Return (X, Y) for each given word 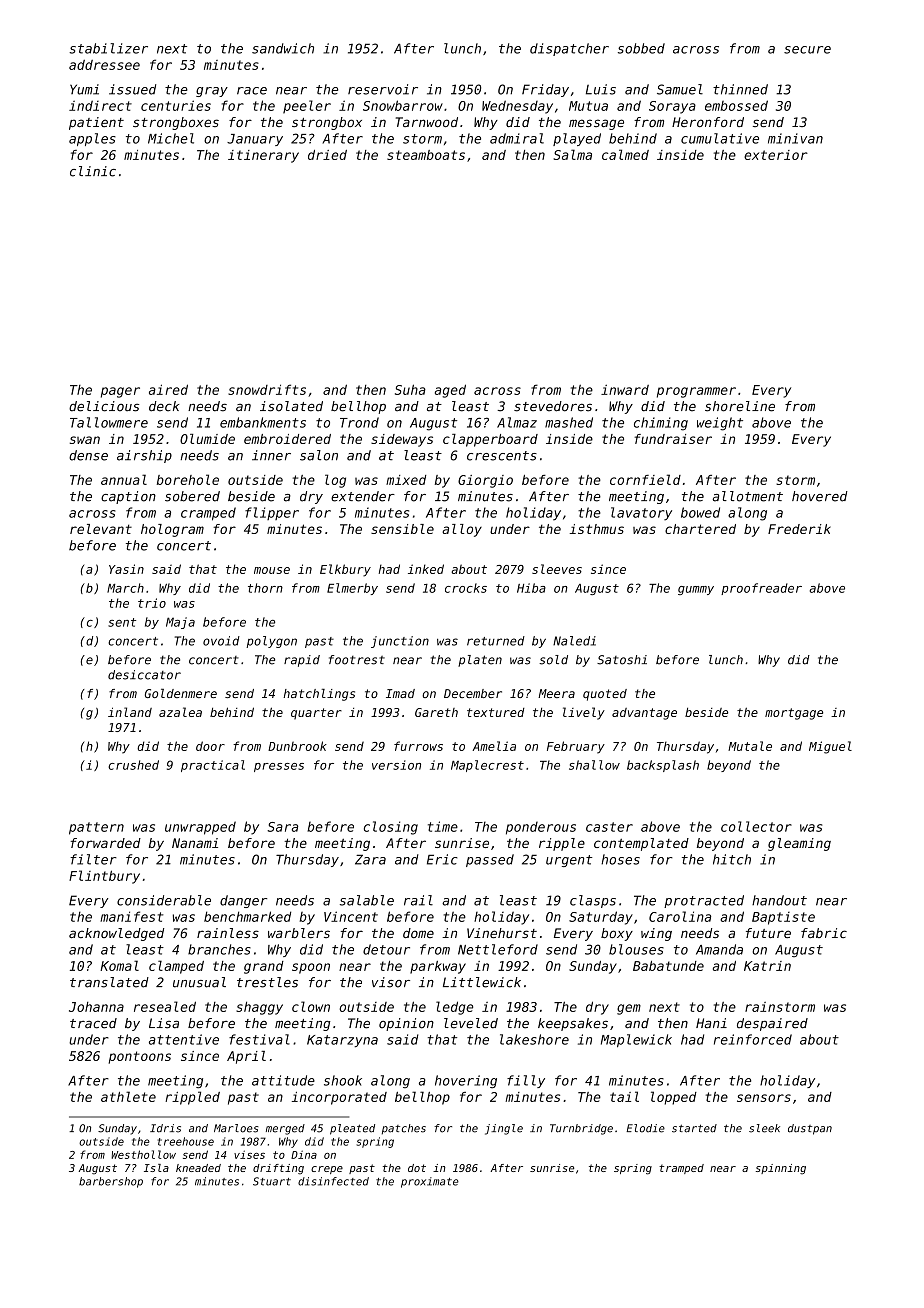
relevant (101, 529)
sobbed (641, 48)
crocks (466, 588)
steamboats (426, 155)
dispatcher (569, 49)
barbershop (111, 1182)
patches (404, 1129)
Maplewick (636, 1040)
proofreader (761, 589)
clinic (93, 171)
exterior (776, 155)
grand (264, 967)
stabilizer (108, 48)
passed (490, 860)
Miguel (830, 747)
